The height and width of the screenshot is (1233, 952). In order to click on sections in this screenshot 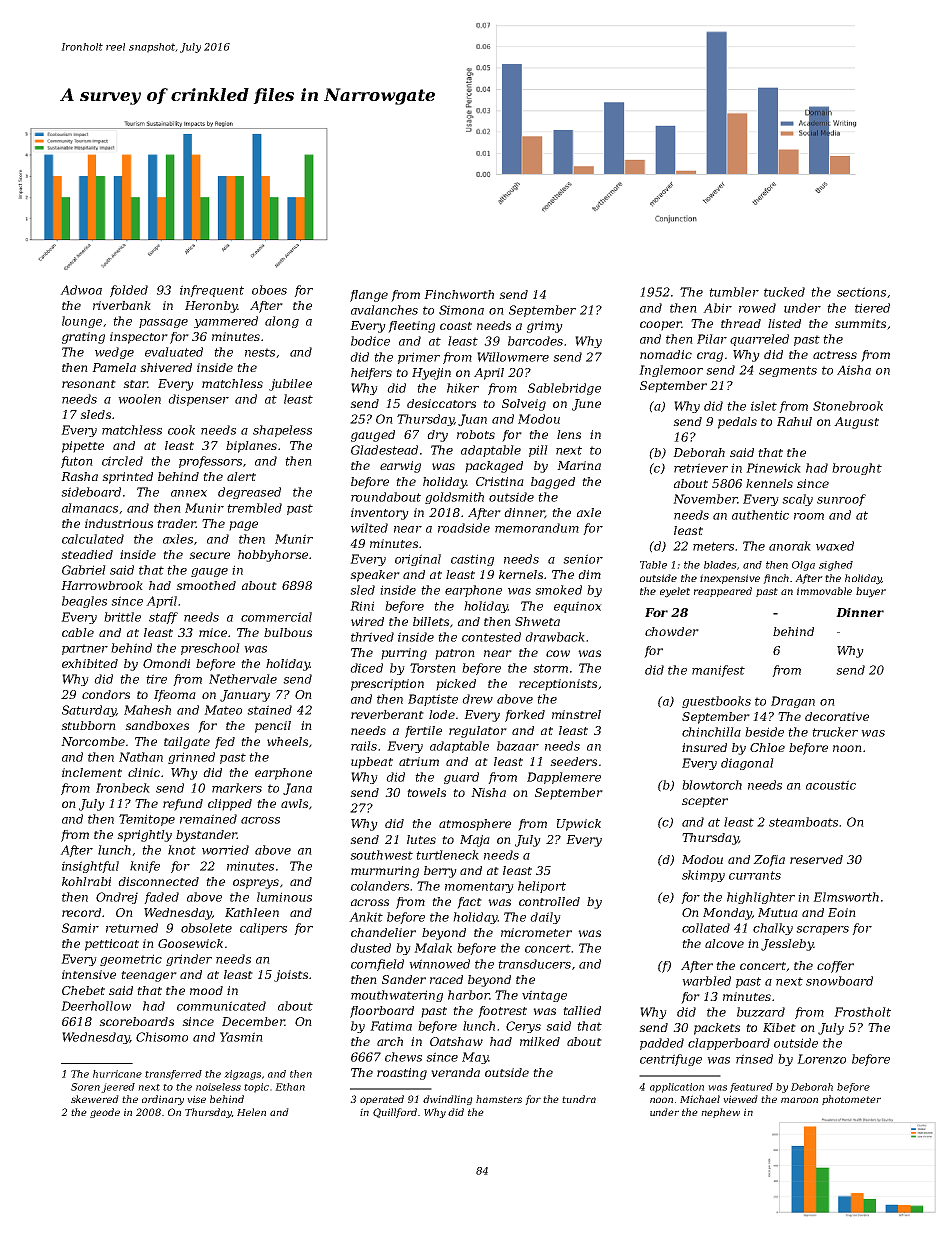, I will do `click(861, 292)`.
